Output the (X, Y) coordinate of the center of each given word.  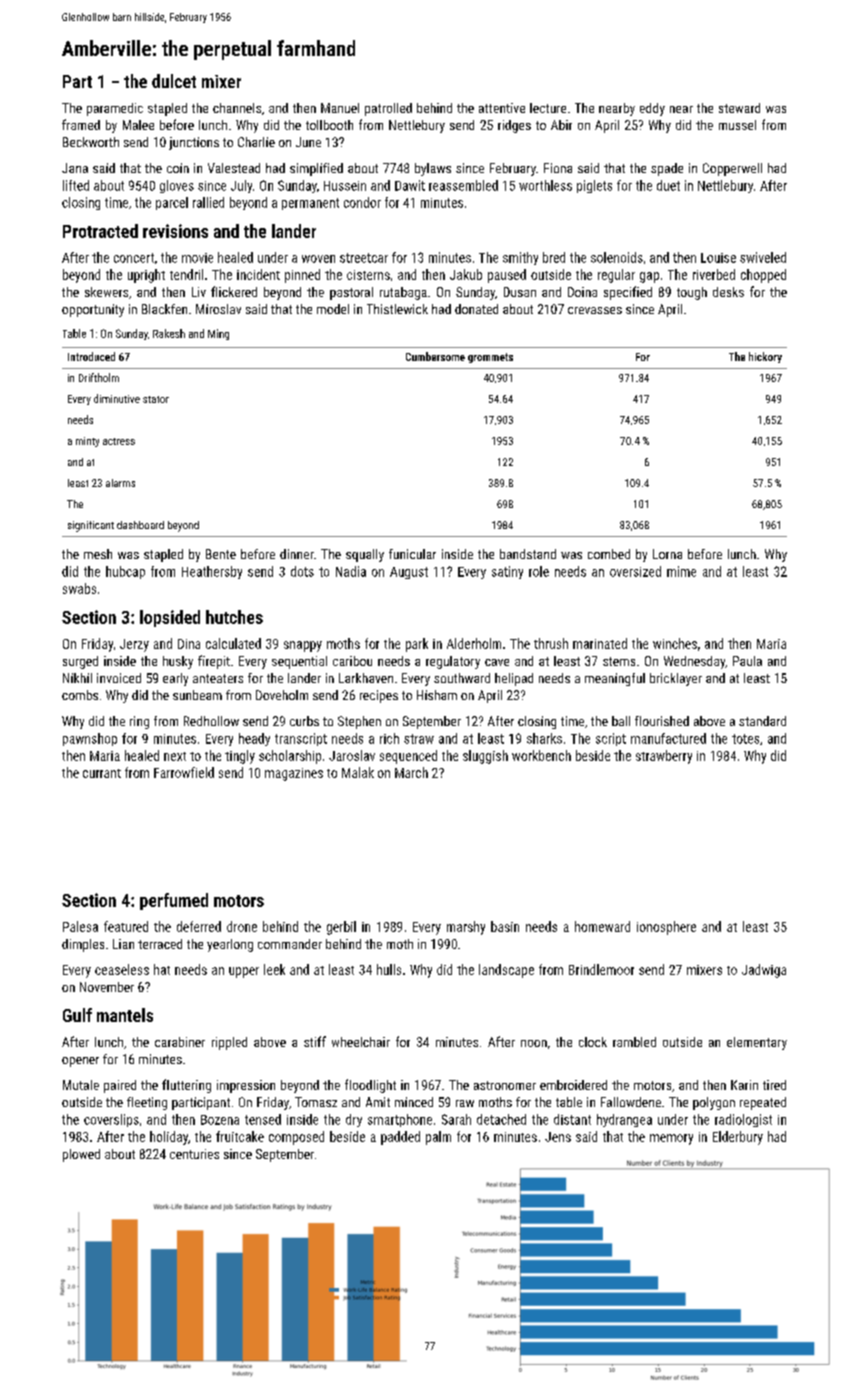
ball (621, 721)
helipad (514, 679)
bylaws (433, 169)
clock (593, 1042)
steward (739, 108)
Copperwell (732, 169)
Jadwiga (764, 971)
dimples (83, 945)
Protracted (100, 231)
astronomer (505, 1085)
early (175, 679)
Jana (75, 168)
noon (534, 1043)
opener (80, 1062)
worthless (545, 185)
